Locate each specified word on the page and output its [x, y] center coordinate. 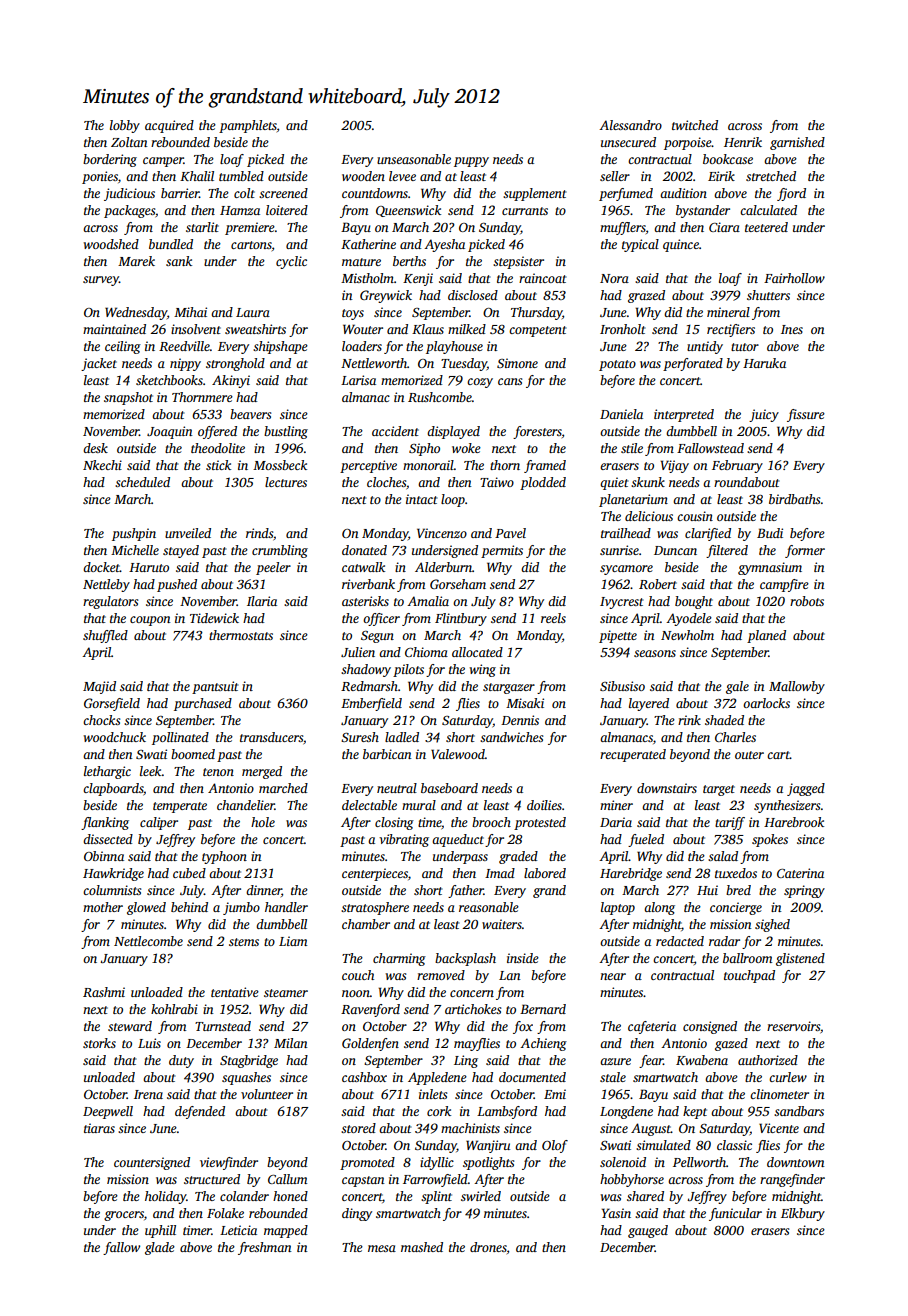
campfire [784, 585]
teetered [766, 227]
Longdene [626, 1112]
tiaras [99, 1128]
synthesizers [787, 806]
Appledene [437, 1078]
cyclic [291, 262]
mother [103, 907]
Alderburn [443, 567]
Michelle [135, 550]
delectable [369, 805]
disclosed [473, 295]
